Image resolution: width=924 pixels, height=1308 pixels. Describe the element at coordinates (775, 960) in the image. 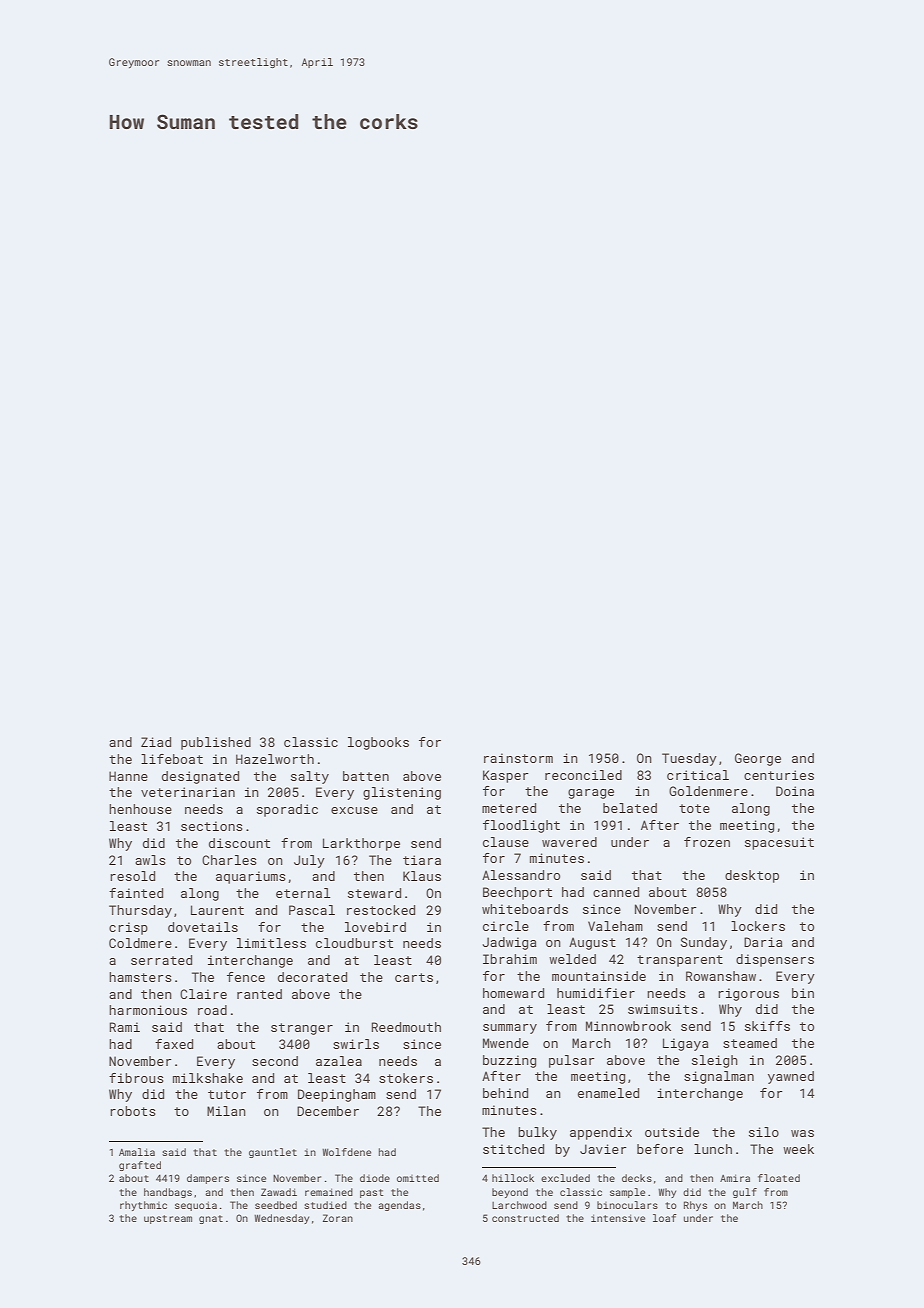

I see `dispensers` at that location.
